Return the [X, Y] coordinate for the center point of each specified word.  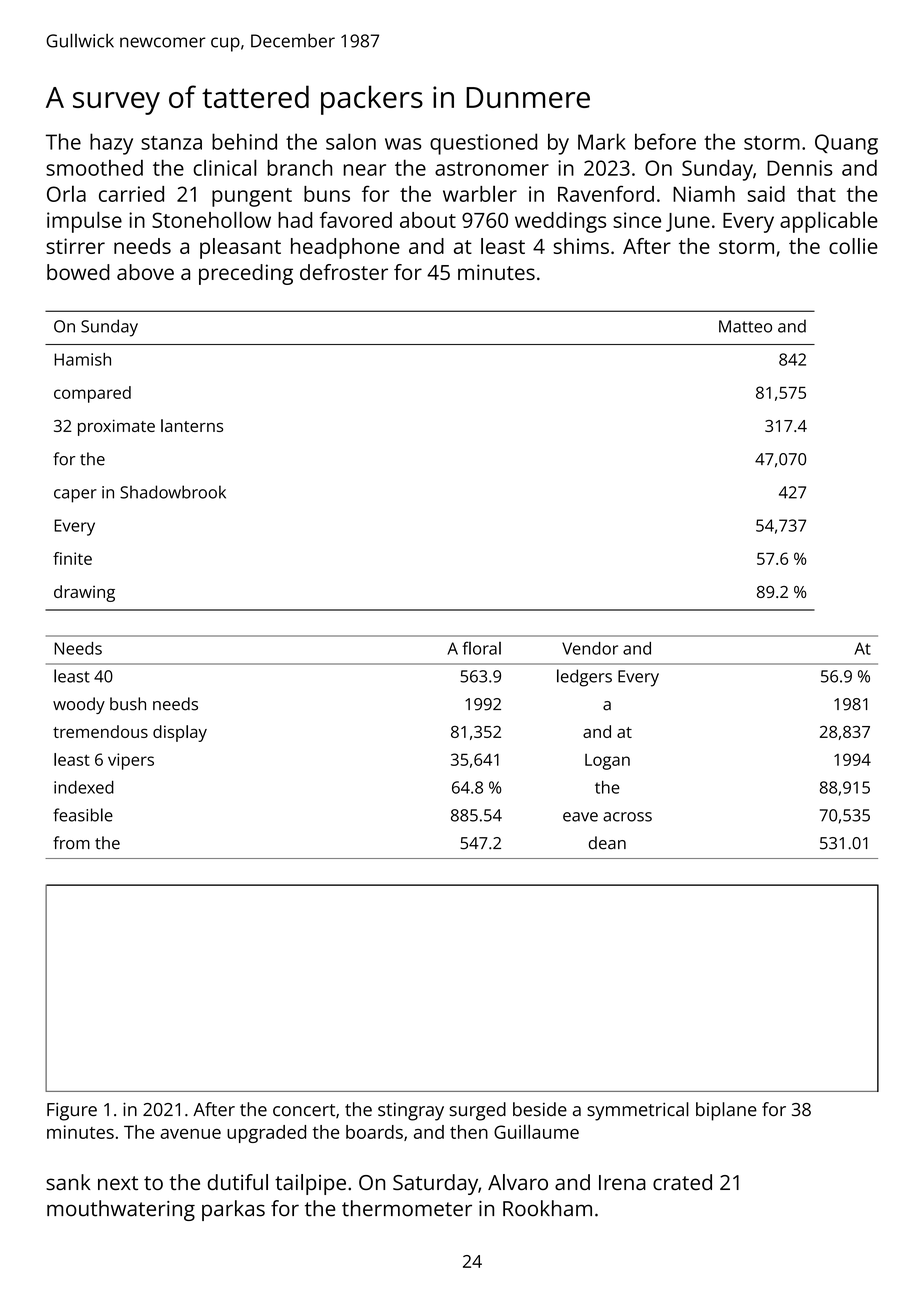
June [688, 222]
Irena [622, 1182]
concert [304, 1110]
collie [853, 246]
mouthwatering [121, 1210]
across [627, 817]
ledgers [584, 678]
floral [481, 648]
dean [607, 843]
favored [356, 220]
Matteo [745, 326]
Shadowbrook [173, 492]
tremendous [100, 731]
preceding [246, 274]
